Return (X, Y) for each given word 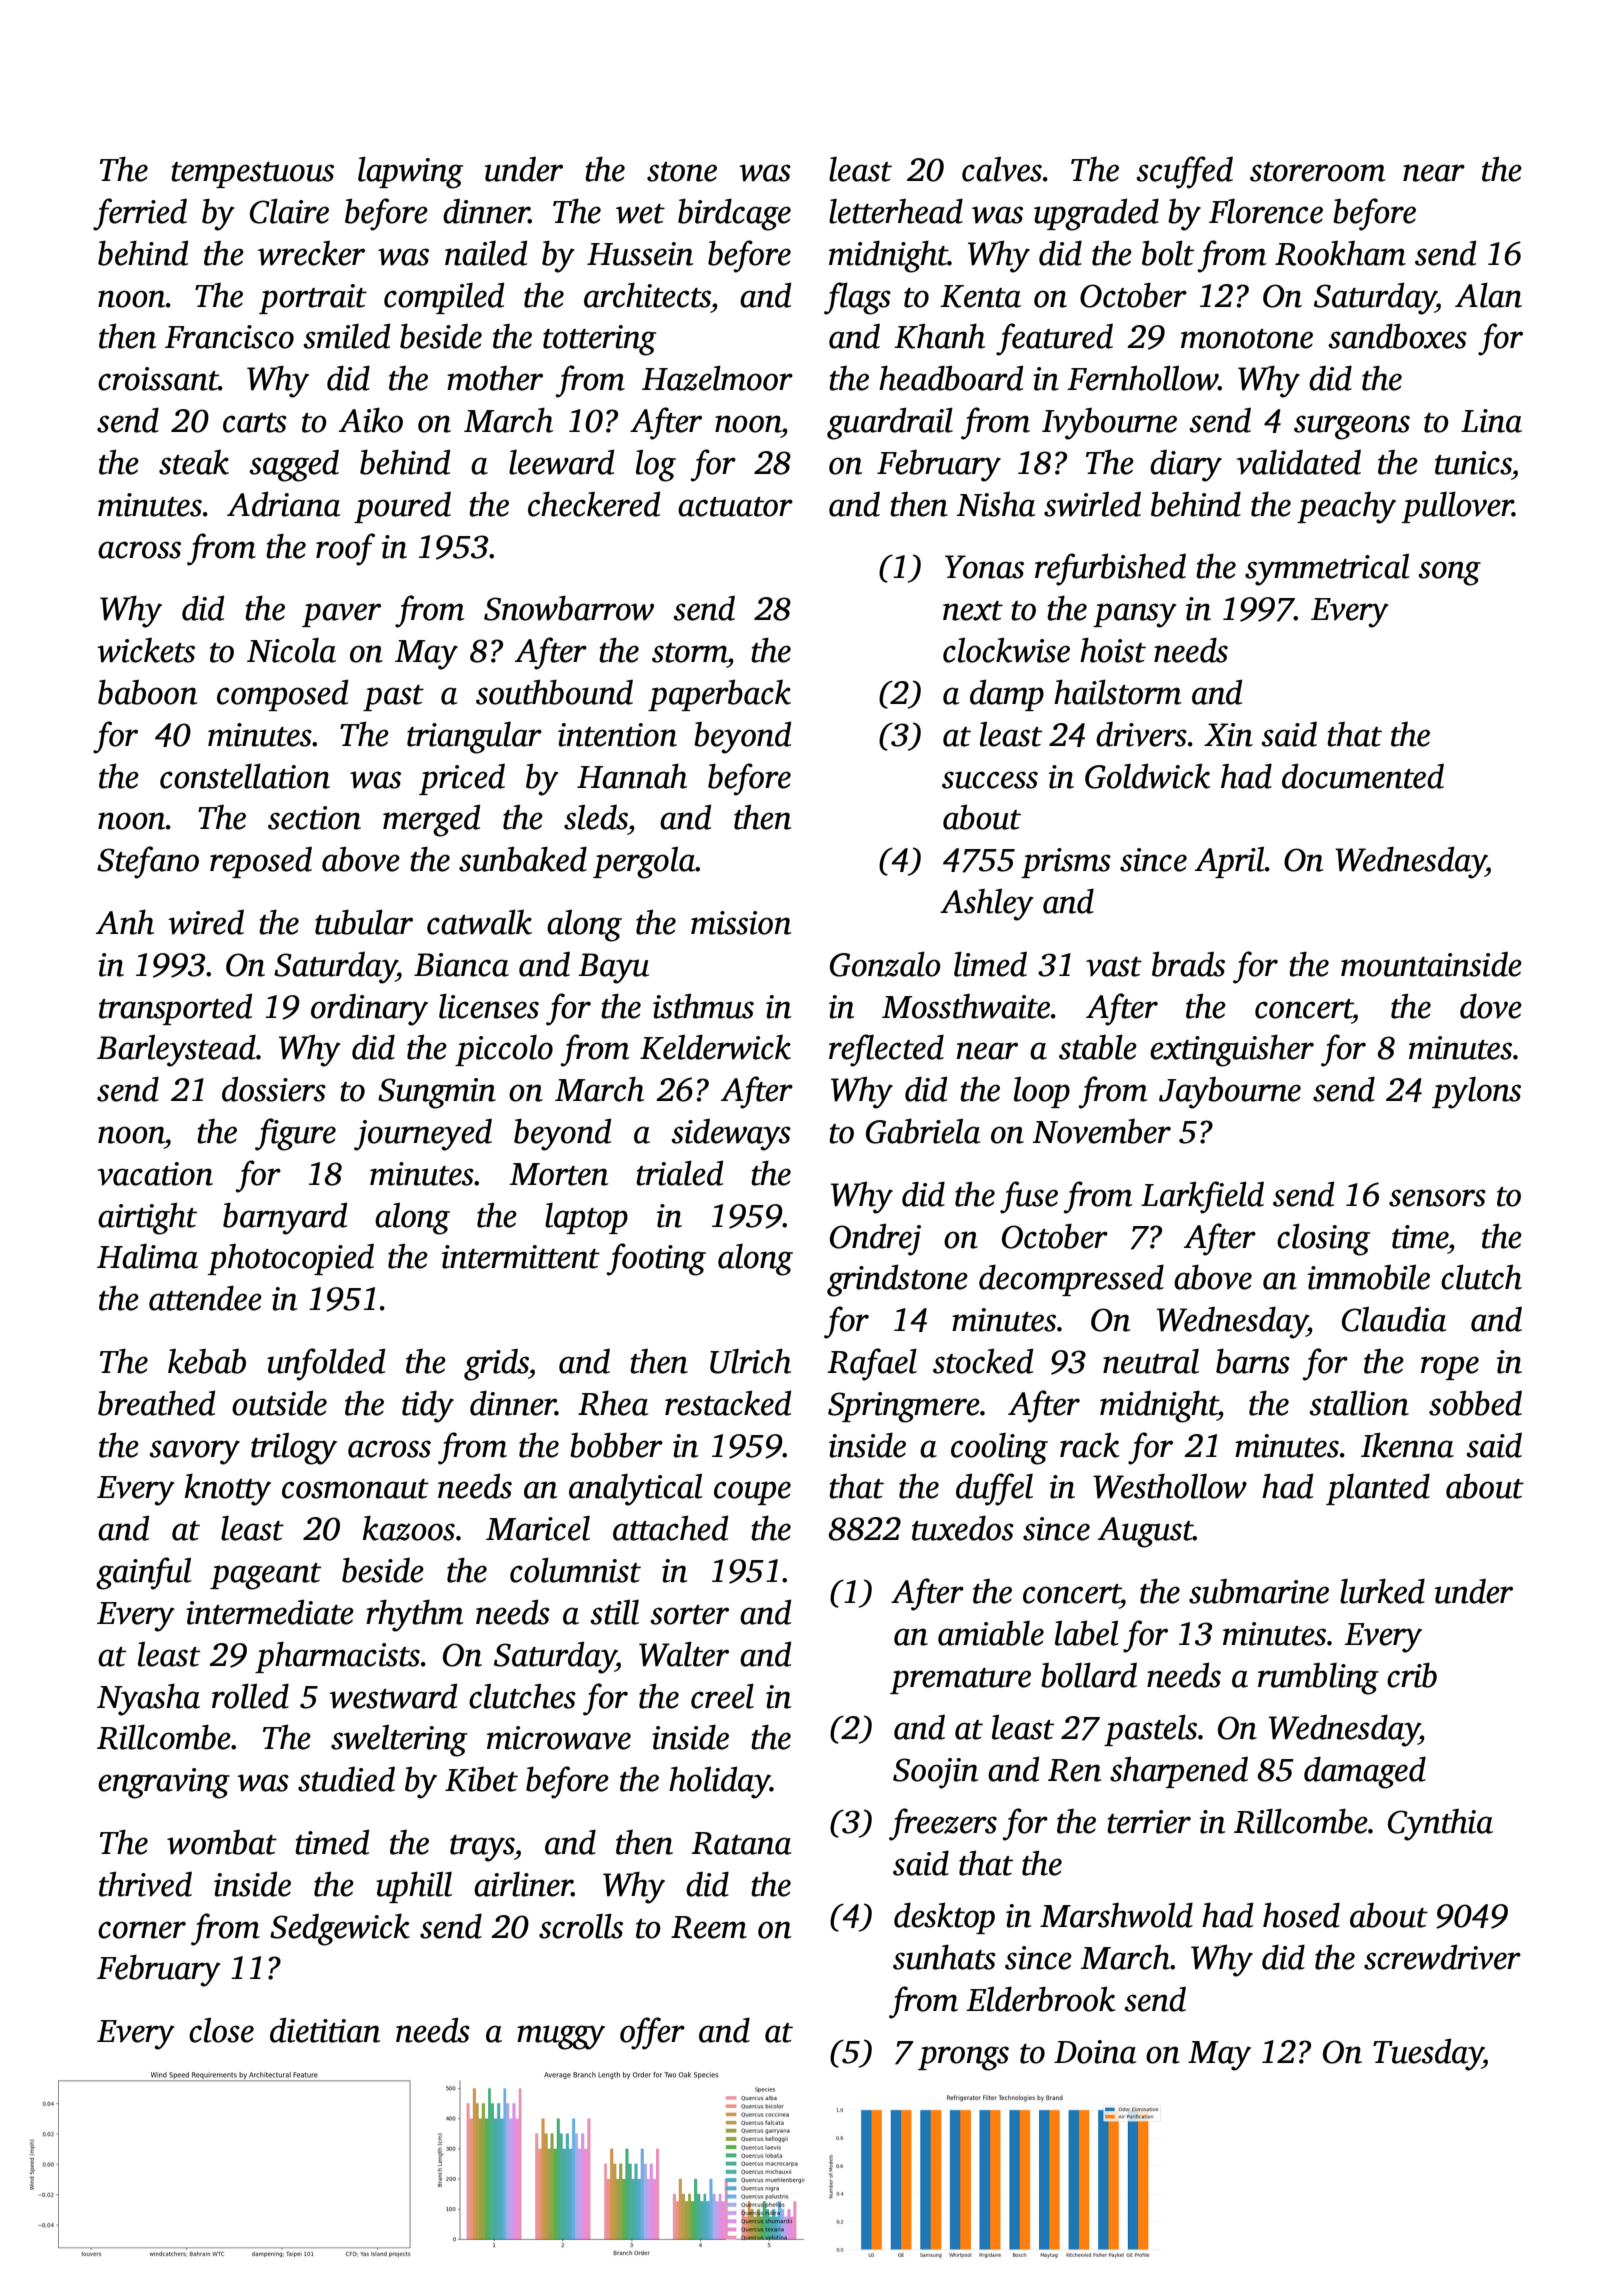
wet (640, 214)
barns (1253, 1361)
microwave (559, 1738)
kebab (207, 1361)
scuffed (1184, 172)
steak (194, 462)
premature (960, 1681)
